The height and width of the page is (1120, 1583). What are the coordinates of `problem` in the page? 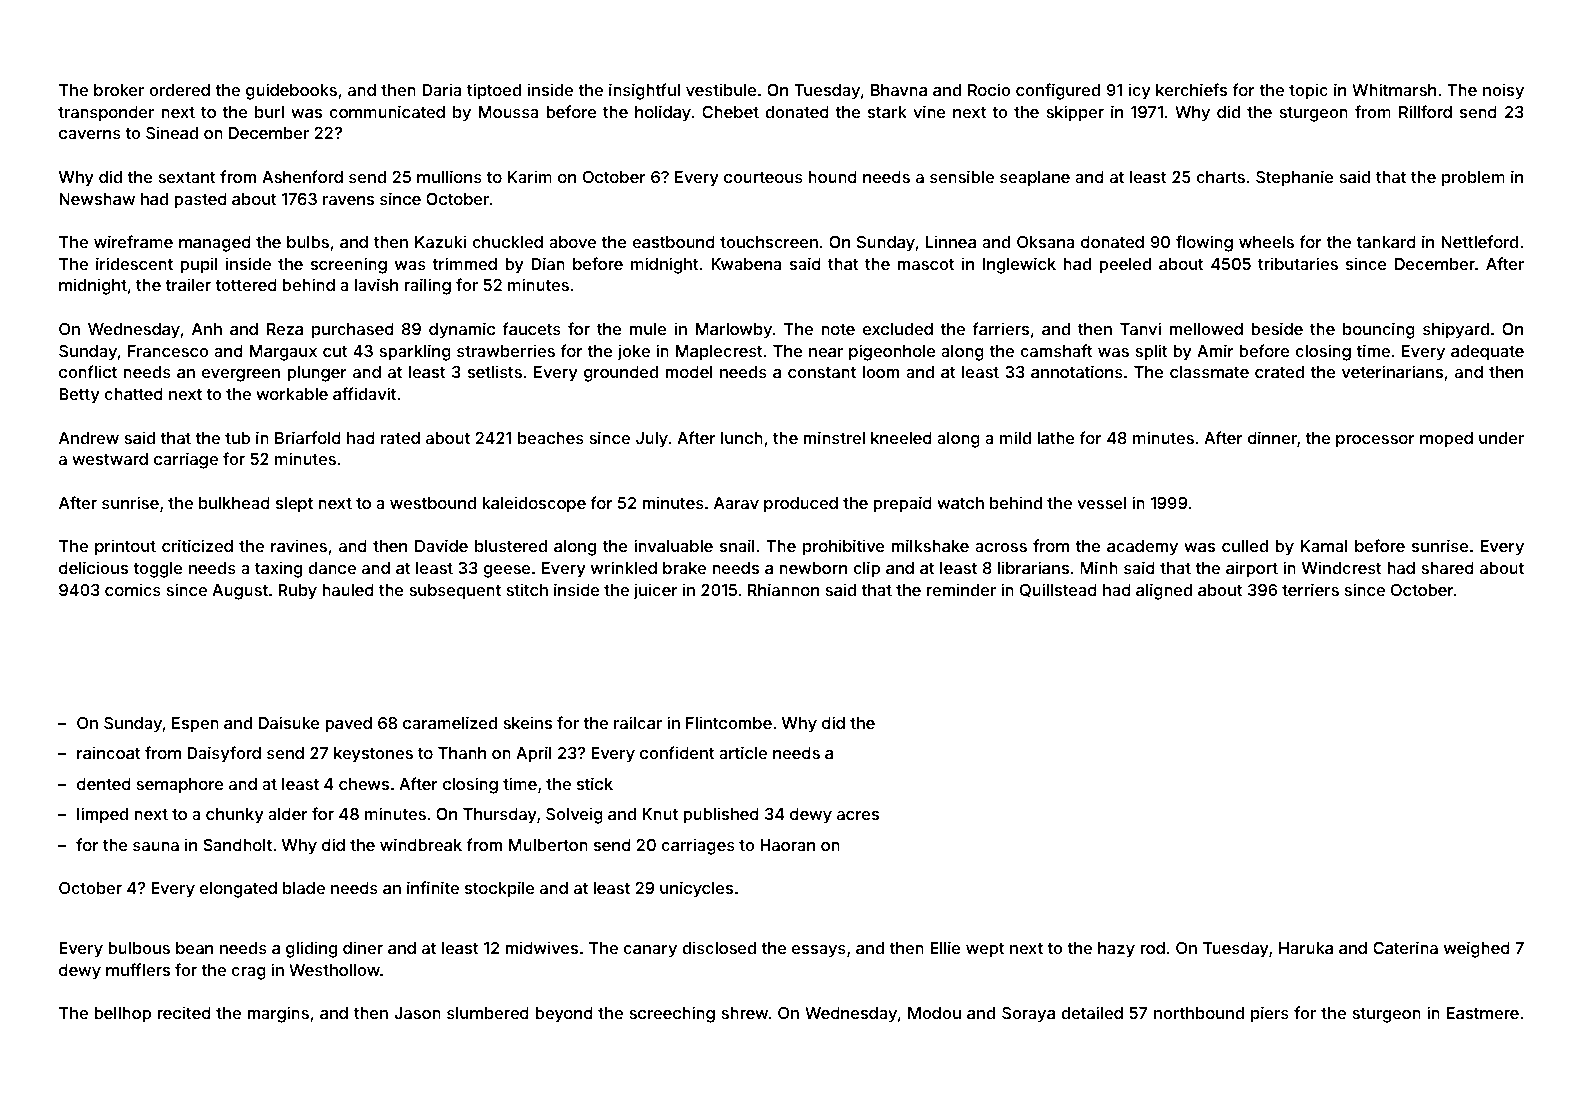 It's located at (1473, 179).
